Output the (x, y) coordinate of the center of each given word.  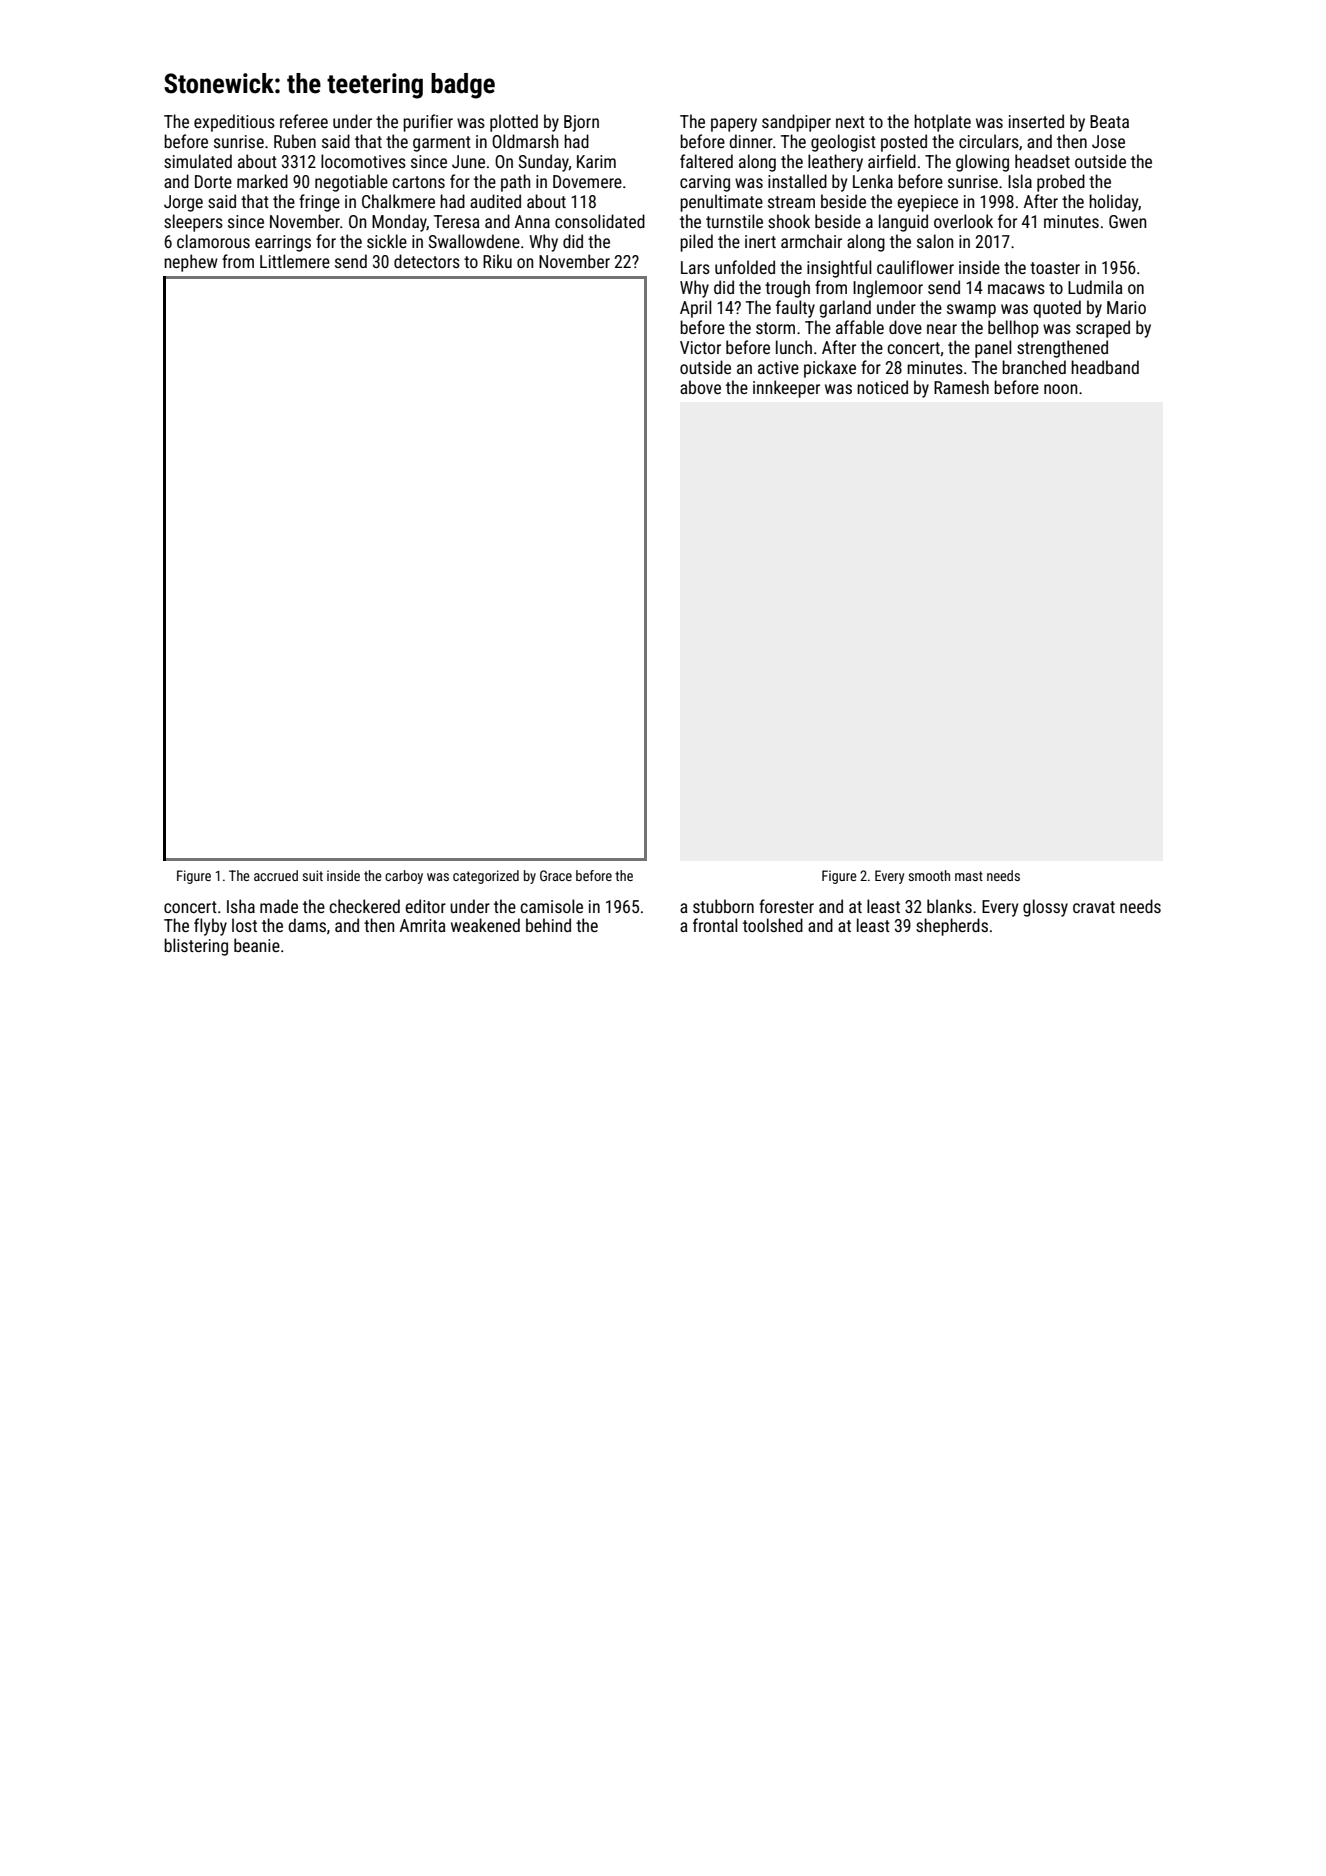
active (778, 367)
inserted (1036, 121)
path (515, 183)
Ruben (295, 141)
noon (1060, 389)
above (700, 387)
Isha (241, 906)
